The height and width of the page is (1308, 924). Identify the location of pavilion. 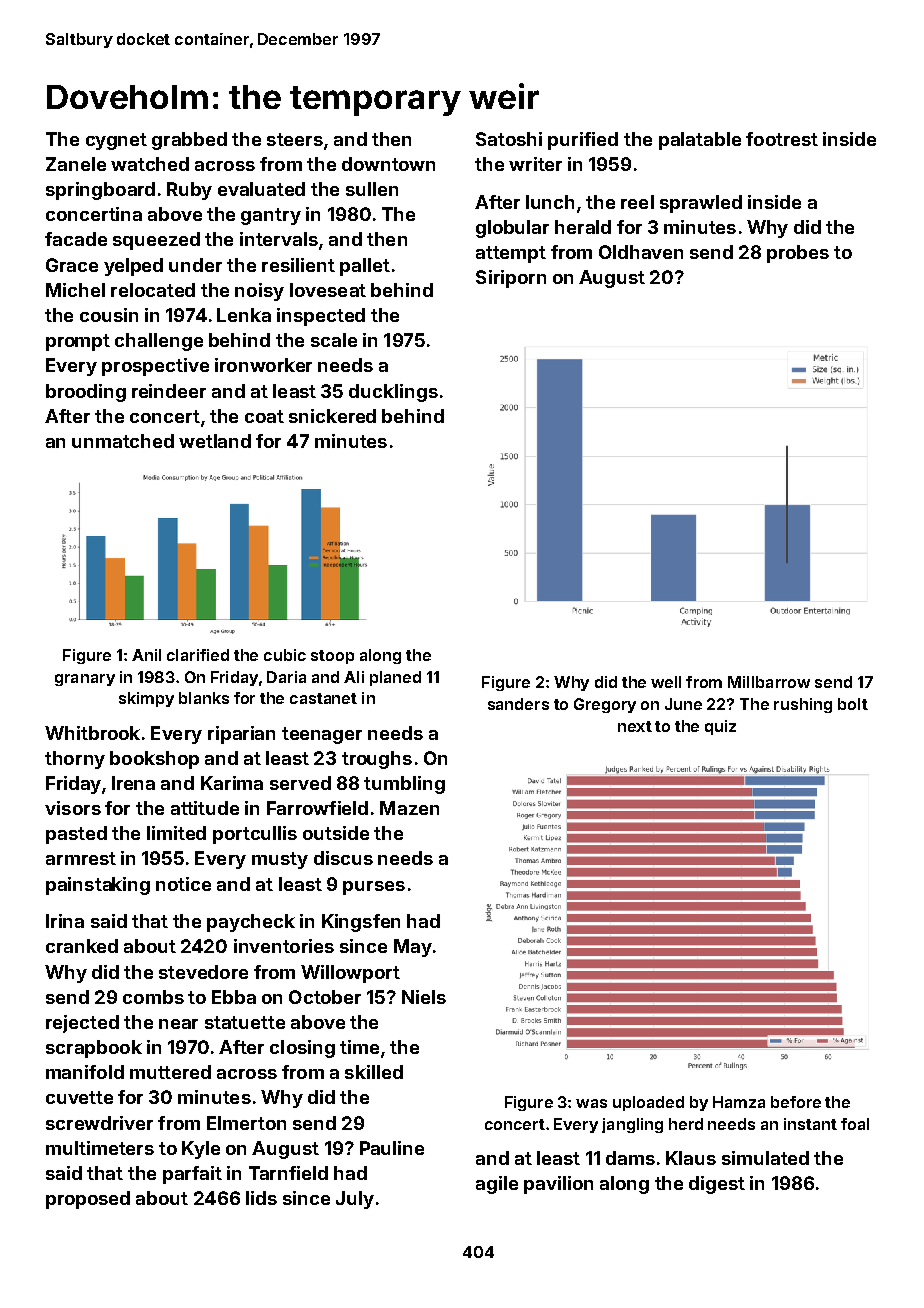
(558, 1185).
